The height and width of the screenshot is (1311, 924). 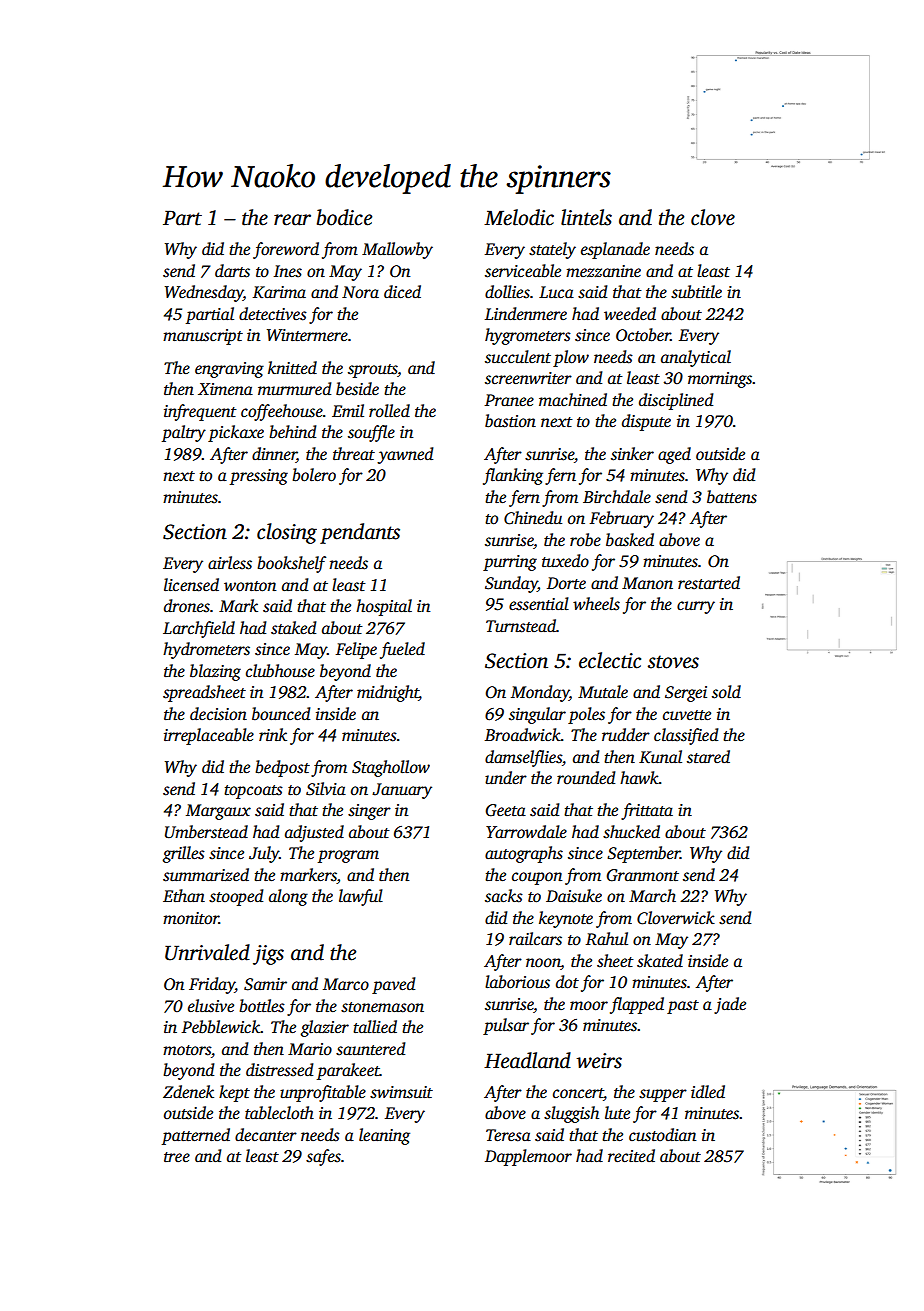 What do you see at coordinates (203, 337) in the screenshot?
I see `manuscript` at bounding box center [203, 337].
